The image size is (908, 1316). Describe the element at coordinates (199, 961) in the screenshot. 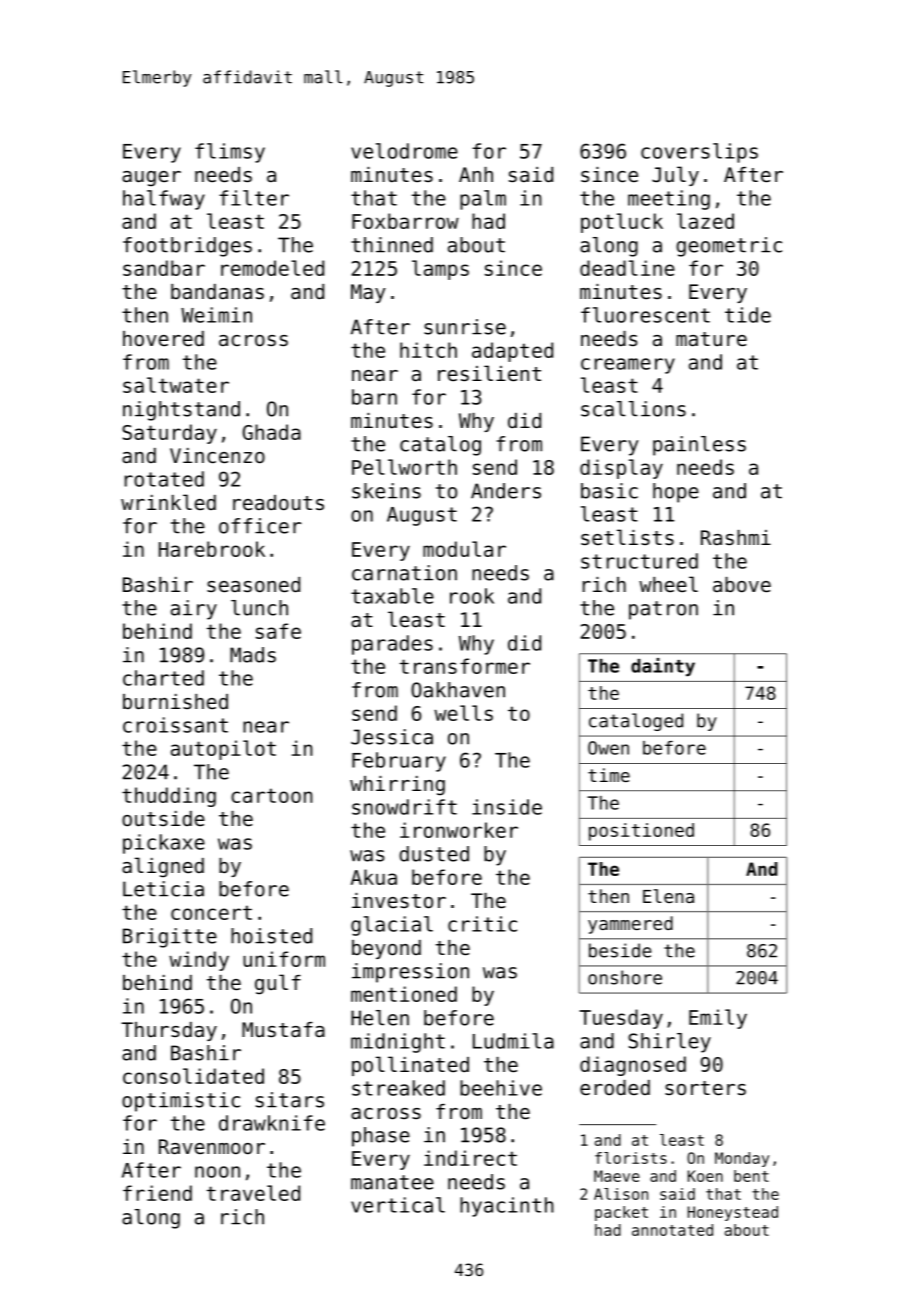

I see `windy` at that location.
